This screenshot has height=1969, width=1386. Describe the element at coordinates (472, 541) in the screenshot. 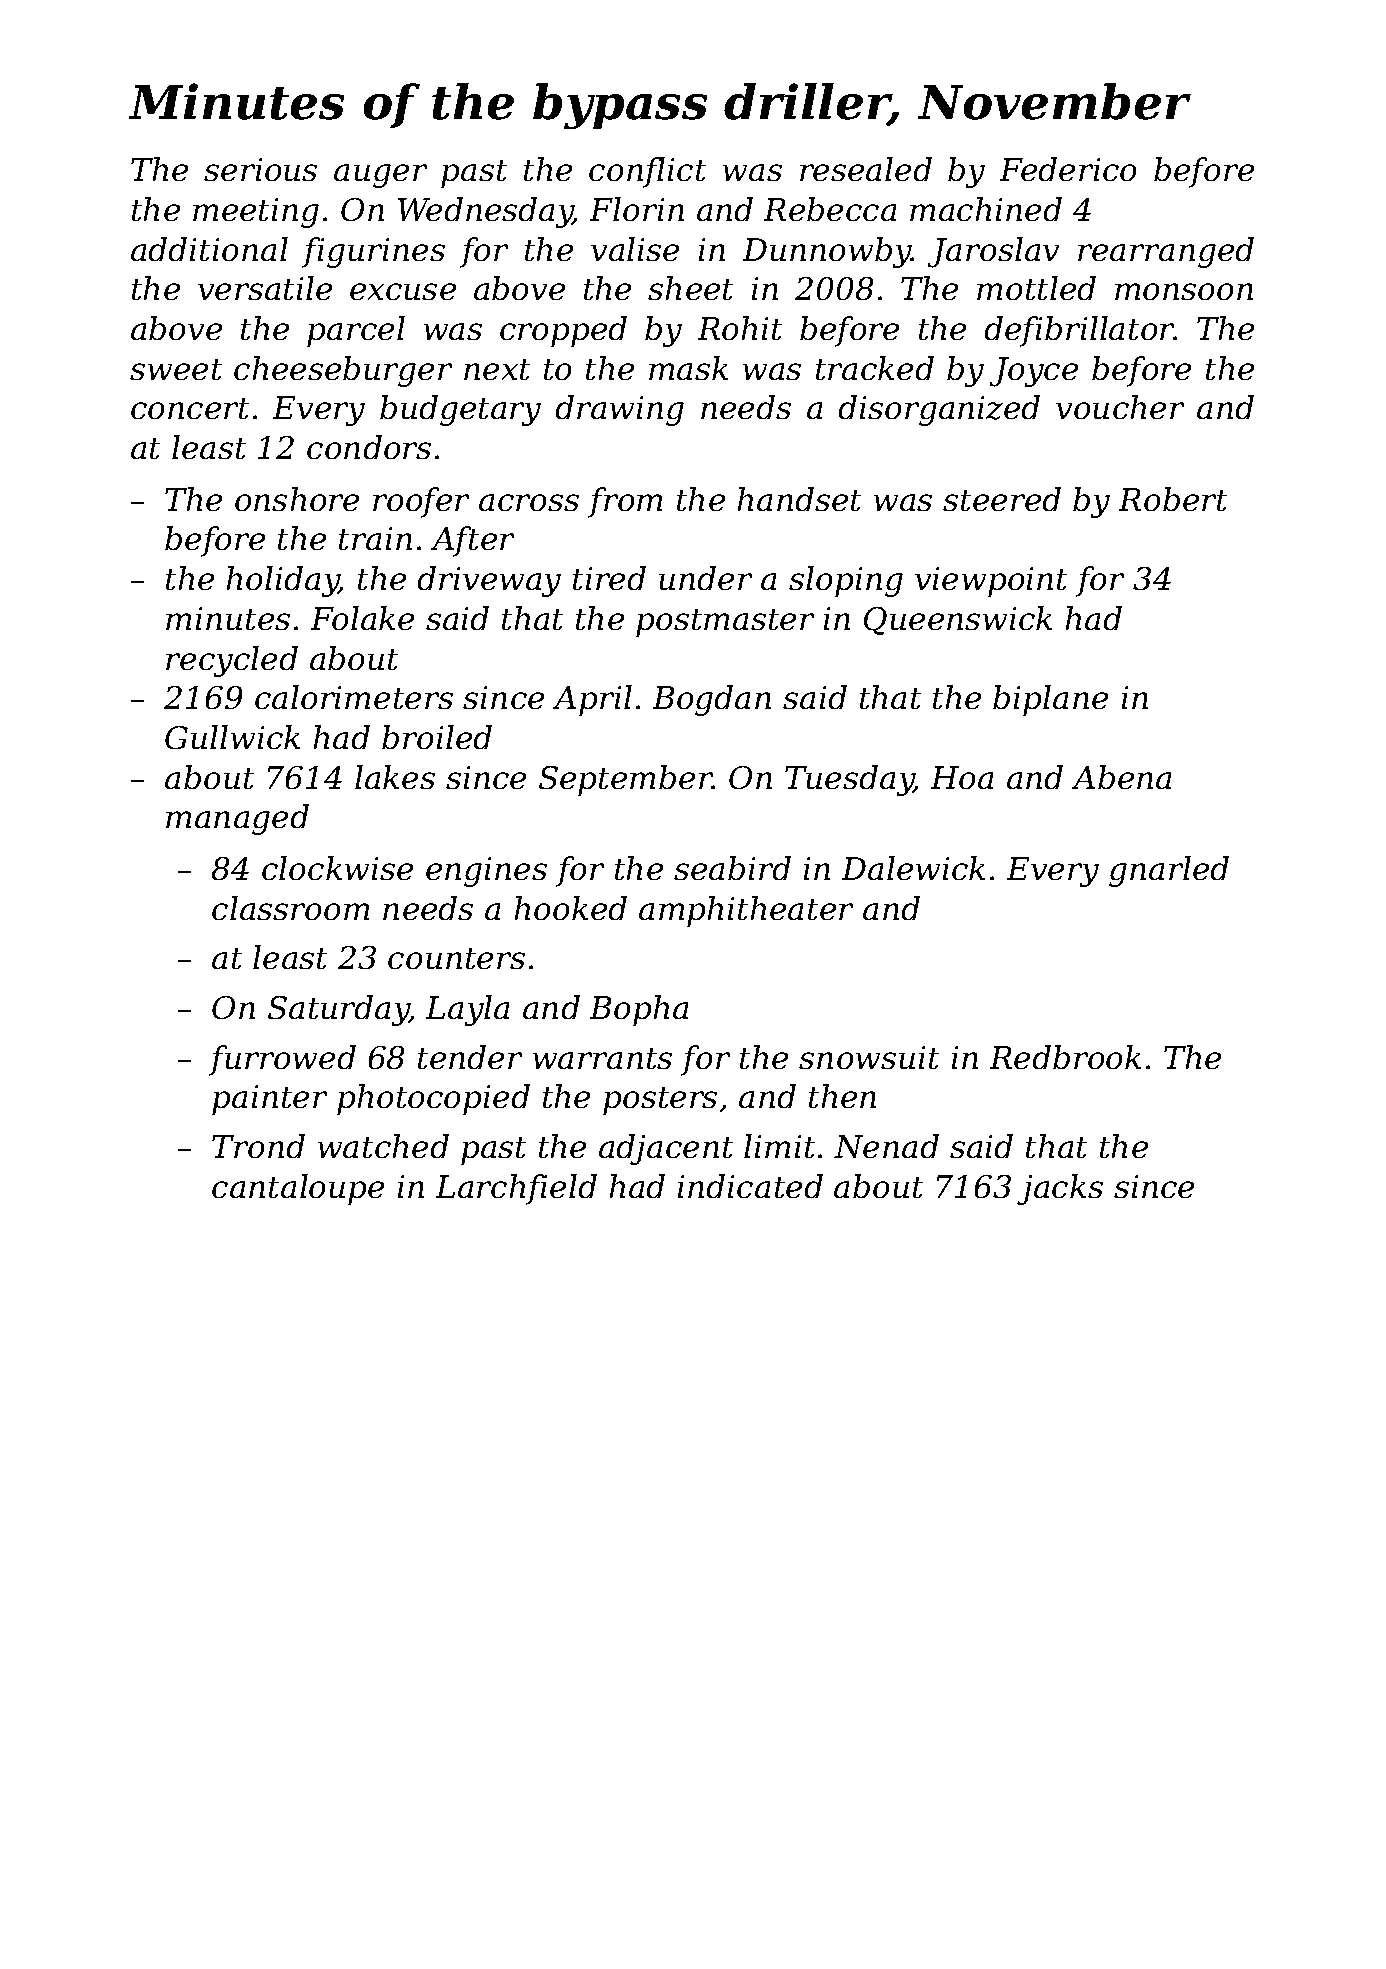

I see `After` at that location.
